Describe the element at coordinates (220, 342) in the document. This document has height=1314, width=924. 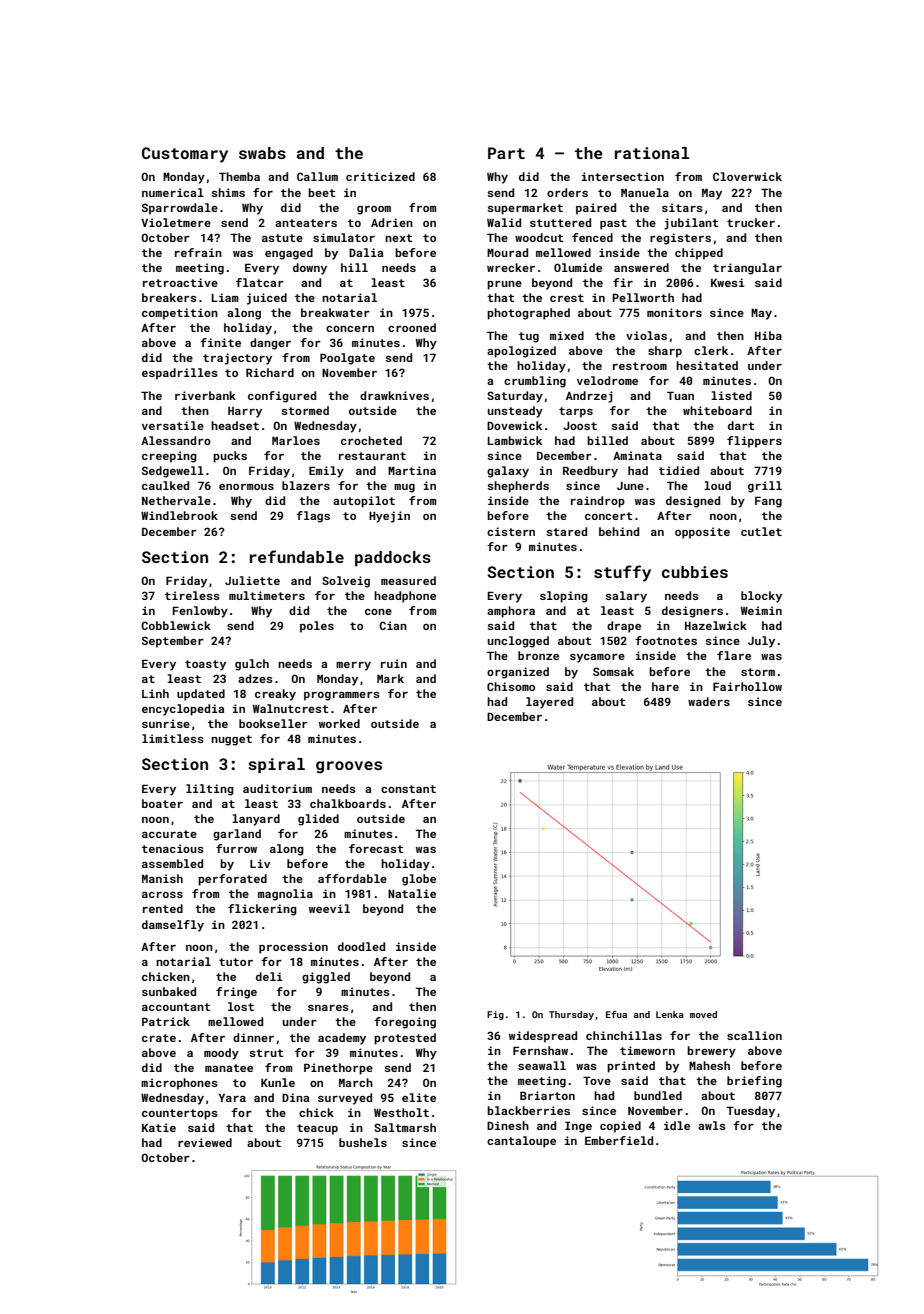
I see `finite` at that location.
